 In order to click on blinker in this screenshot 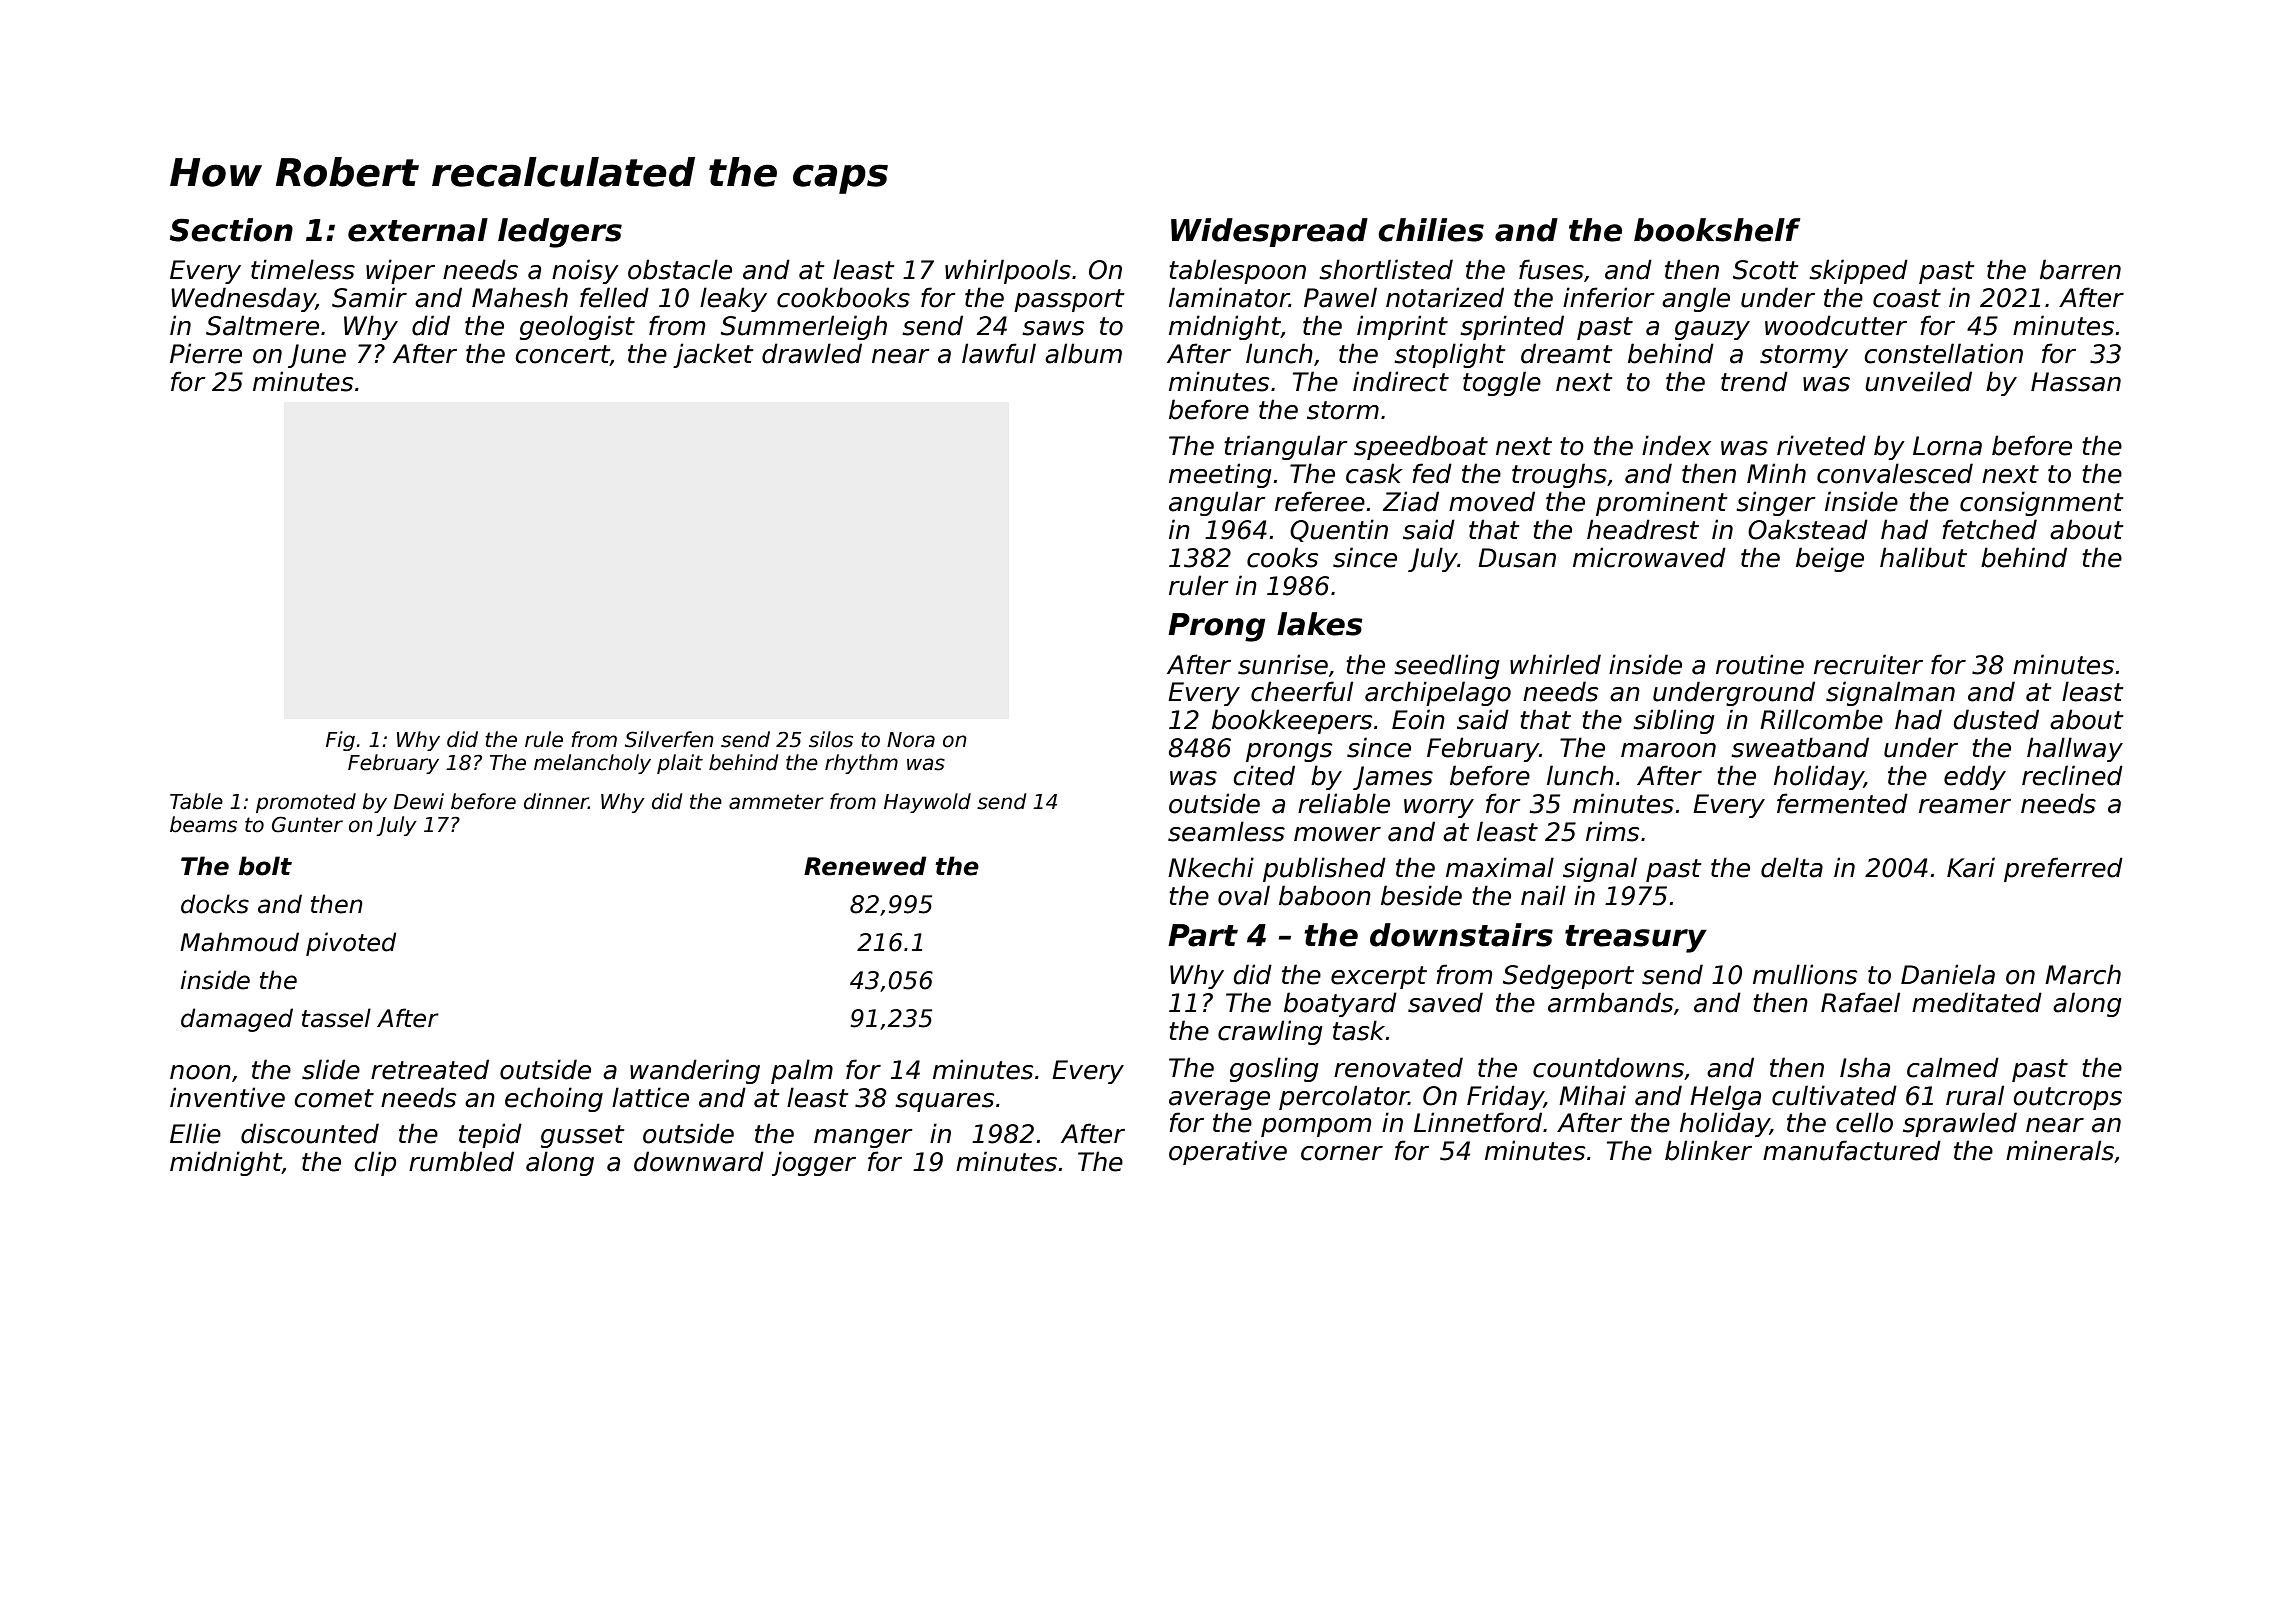, I will do `click(1708, 1150)`.
